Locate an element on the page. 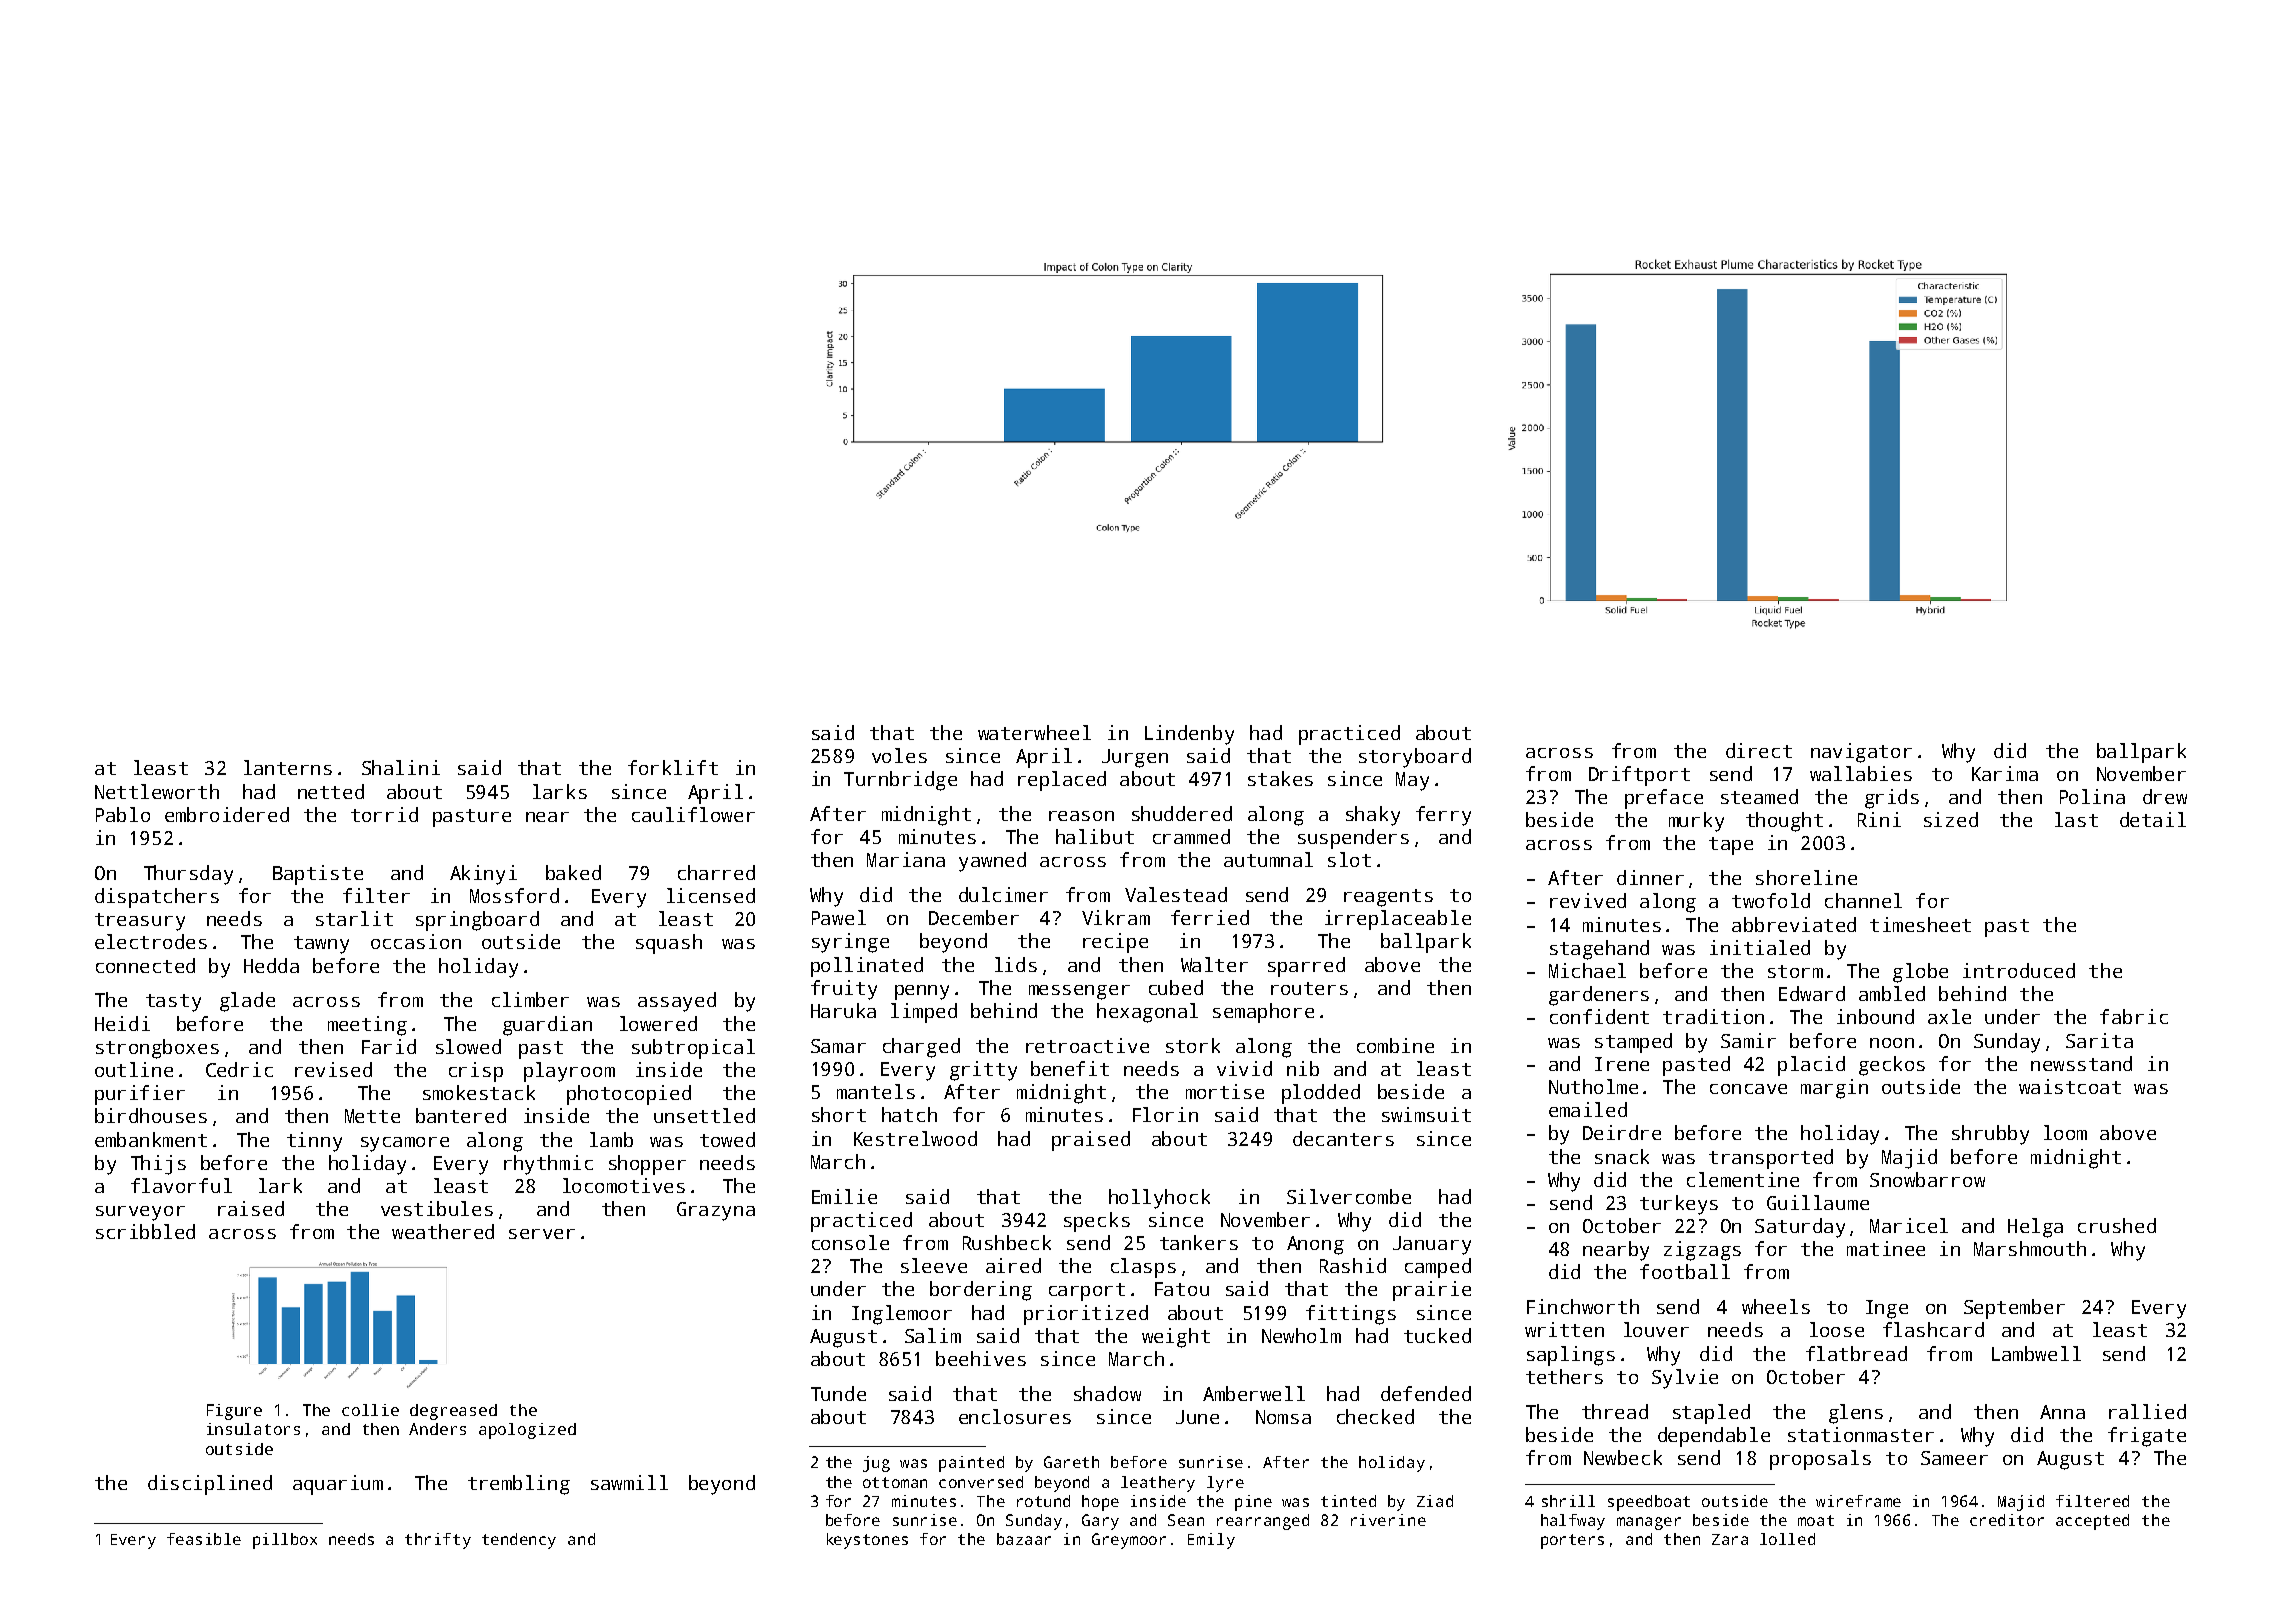 The height and width of the image is (1614, 2282). Marshmouth is located at coordinates (2030, 1248).
